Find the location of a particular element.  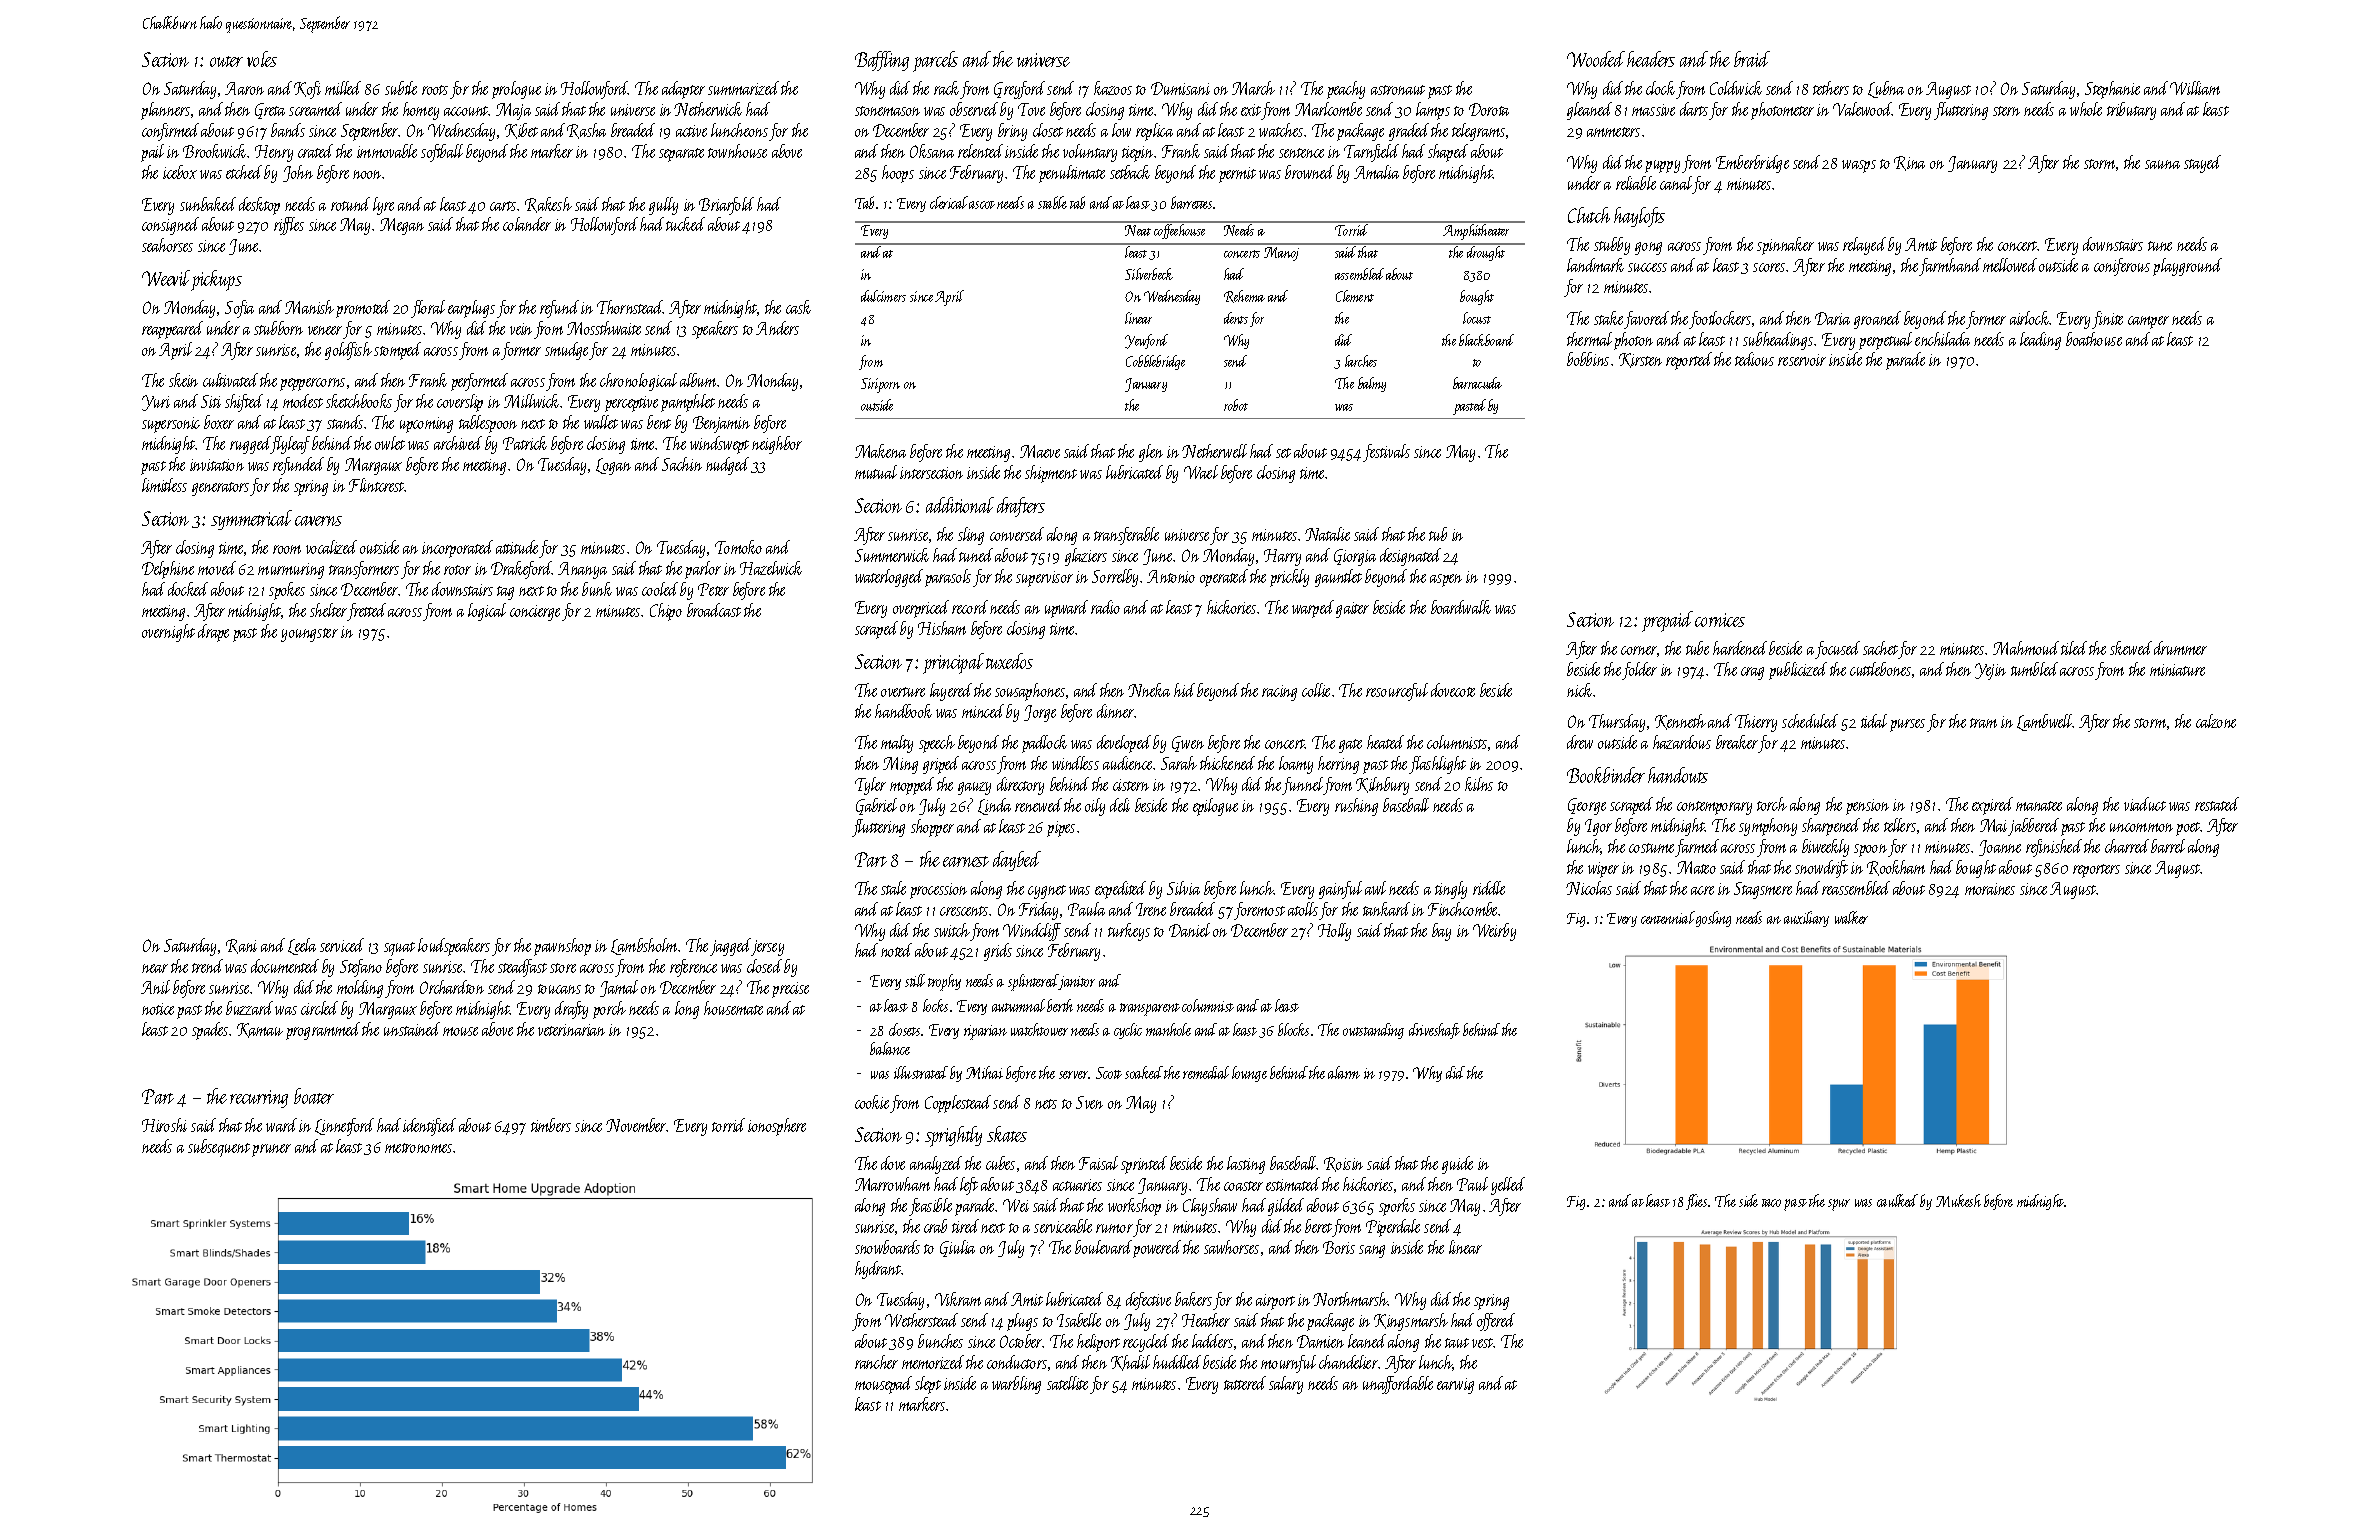

rancher is located at coordinates (876, 1362).
